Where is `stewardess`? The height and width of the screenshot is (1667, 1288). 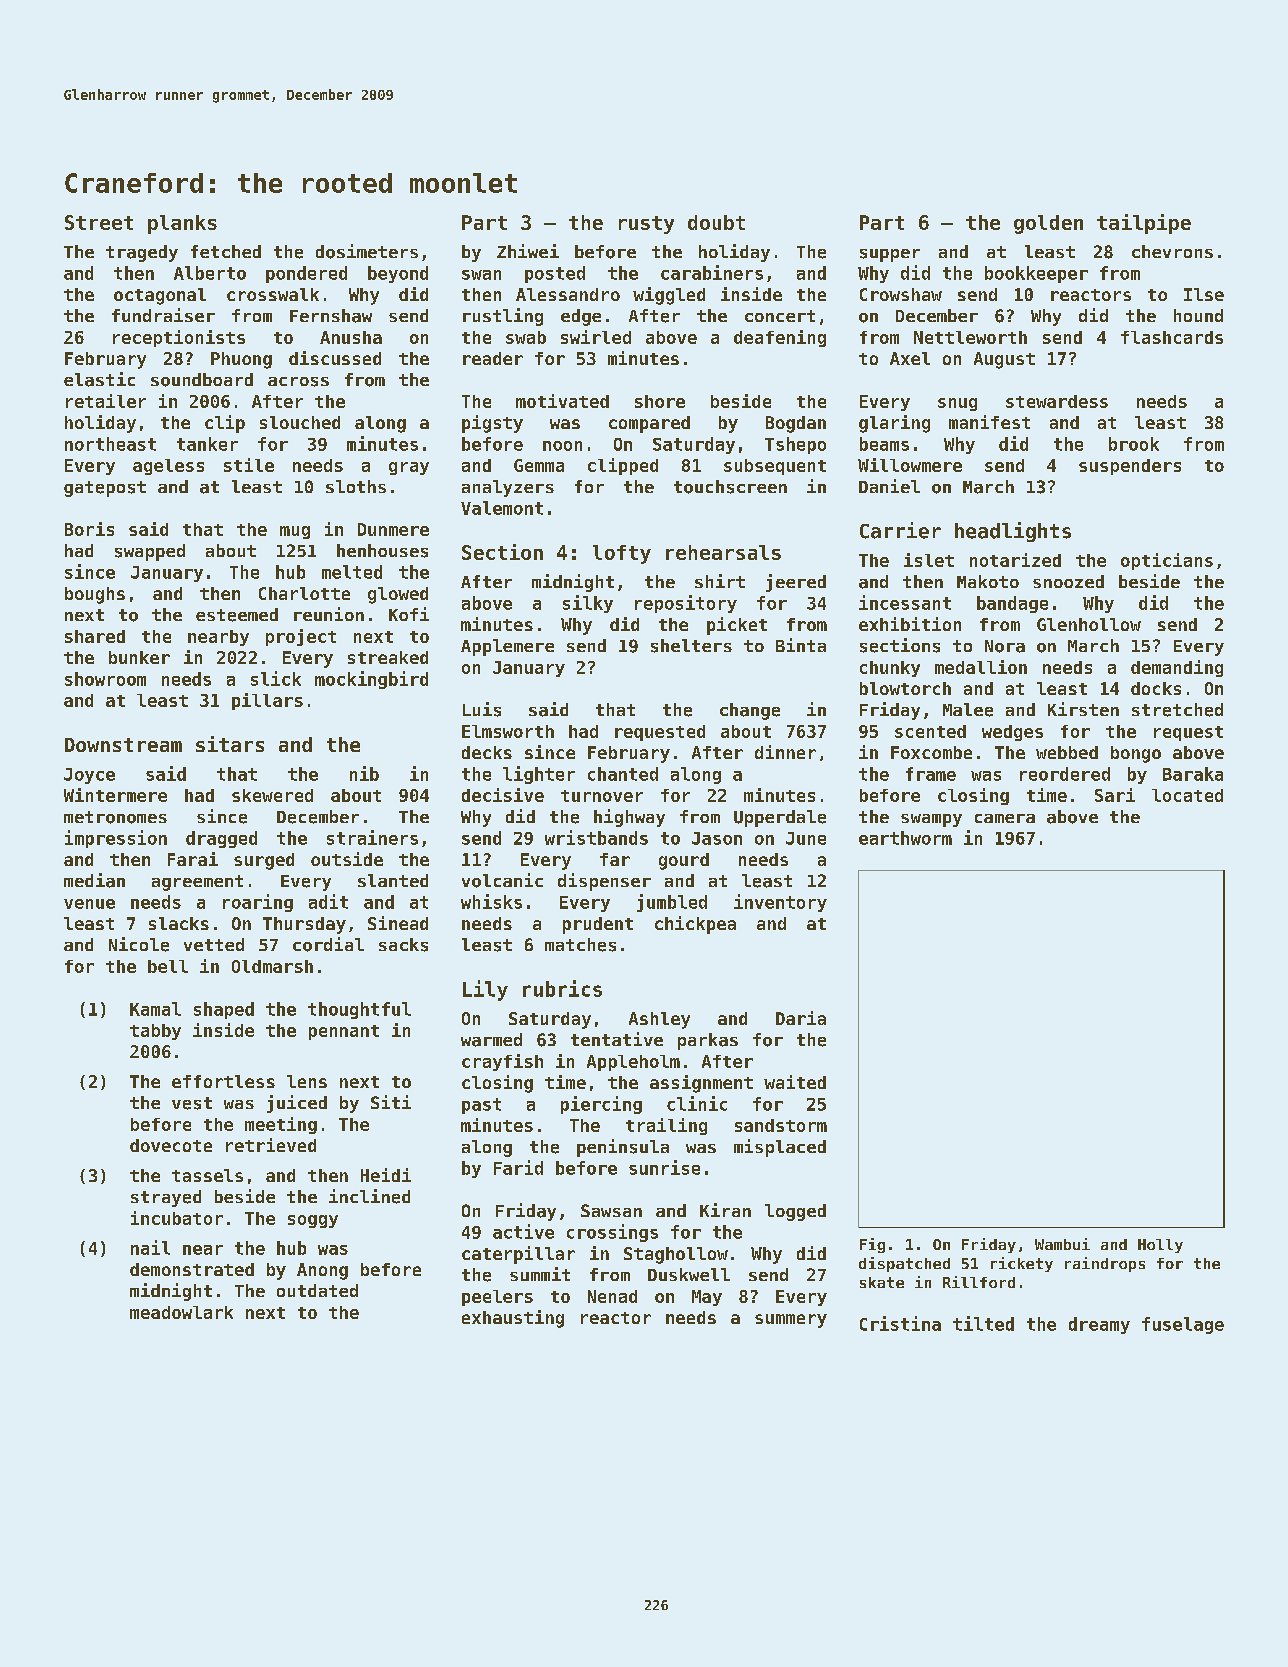 stewardess is located at coordinates (1057, 401).
